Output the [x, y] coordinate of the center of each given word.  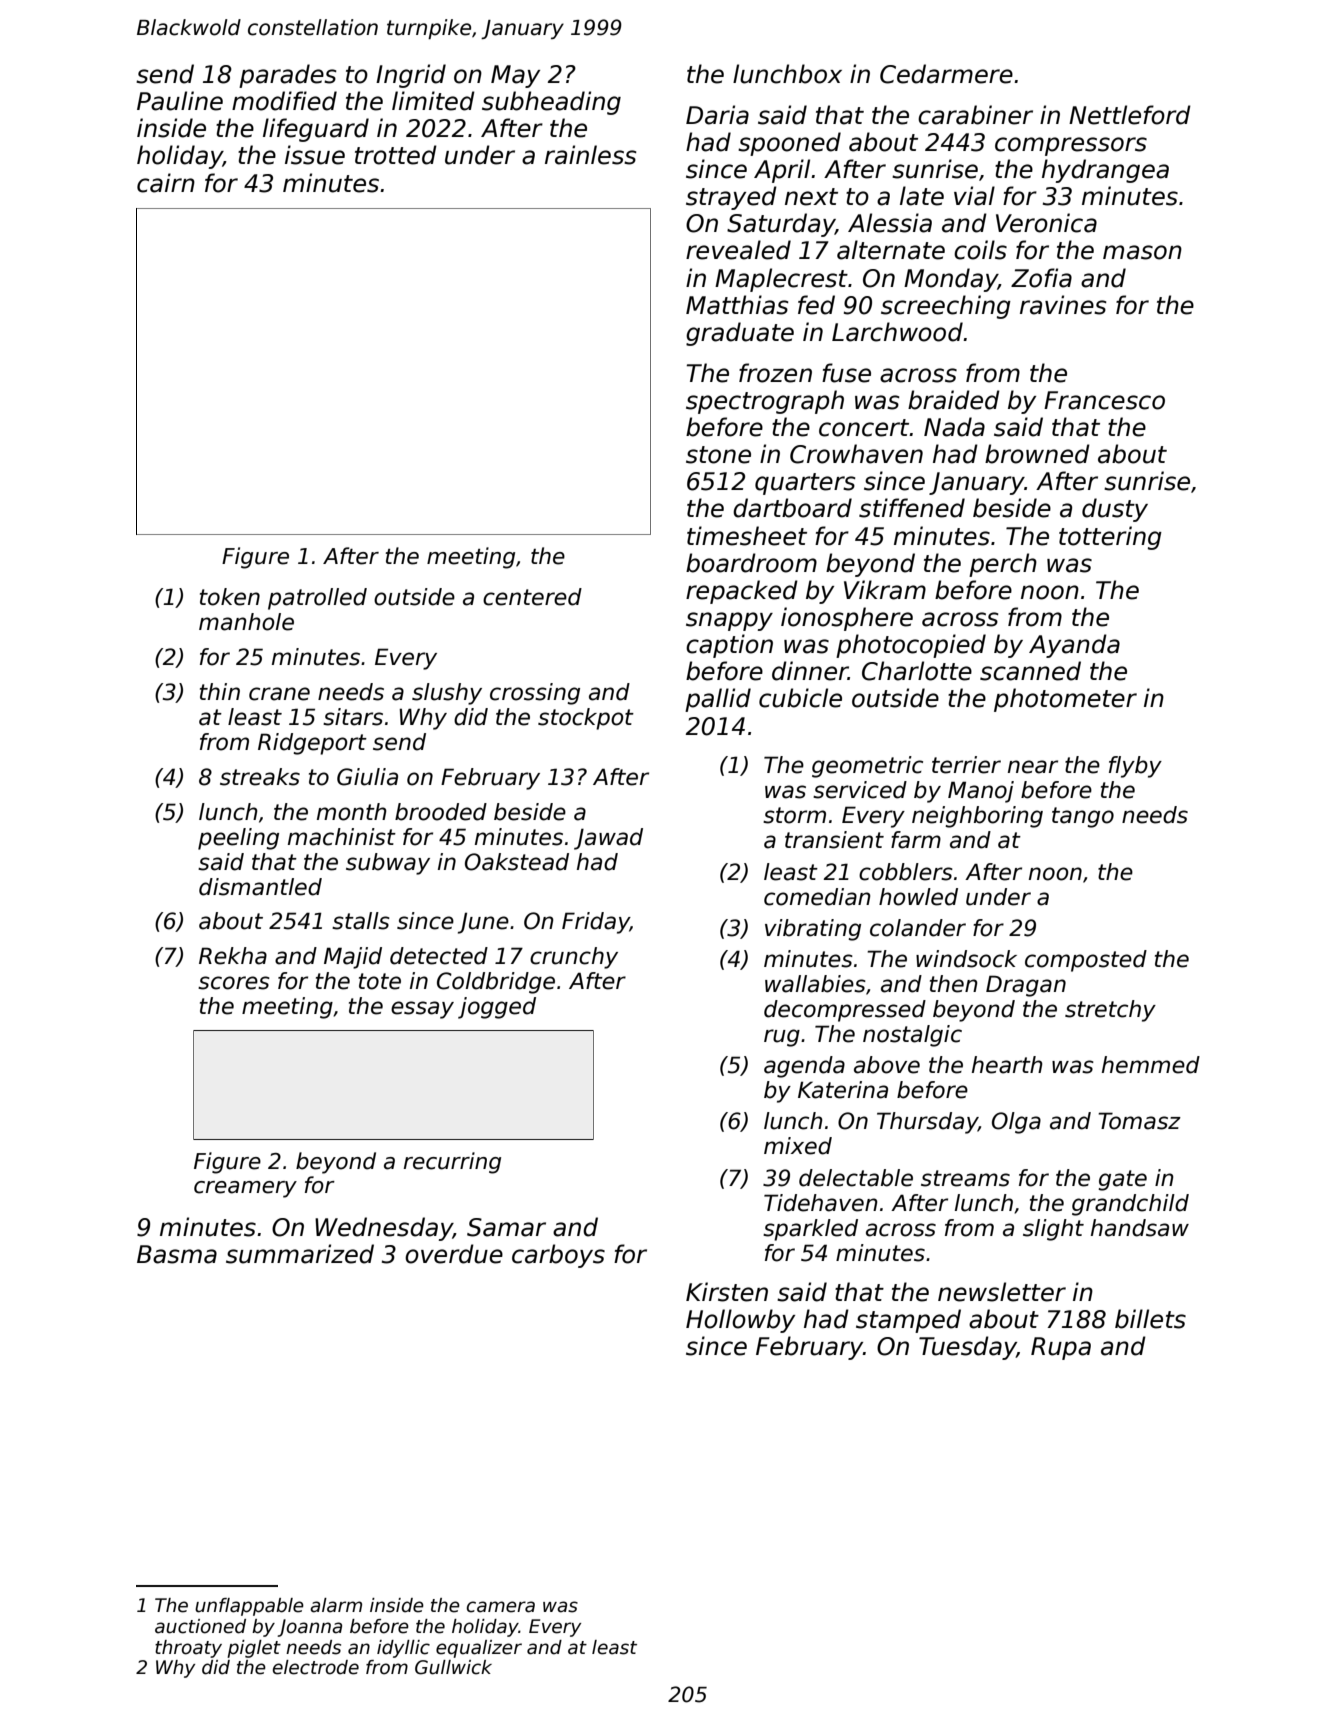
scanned [1030, 671]
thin [220, 691]
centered [532, 597]
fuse [846, 373]
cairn [166, 183]
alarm [336, 1605]
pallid [718, 700]
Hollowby [740, 1321]
